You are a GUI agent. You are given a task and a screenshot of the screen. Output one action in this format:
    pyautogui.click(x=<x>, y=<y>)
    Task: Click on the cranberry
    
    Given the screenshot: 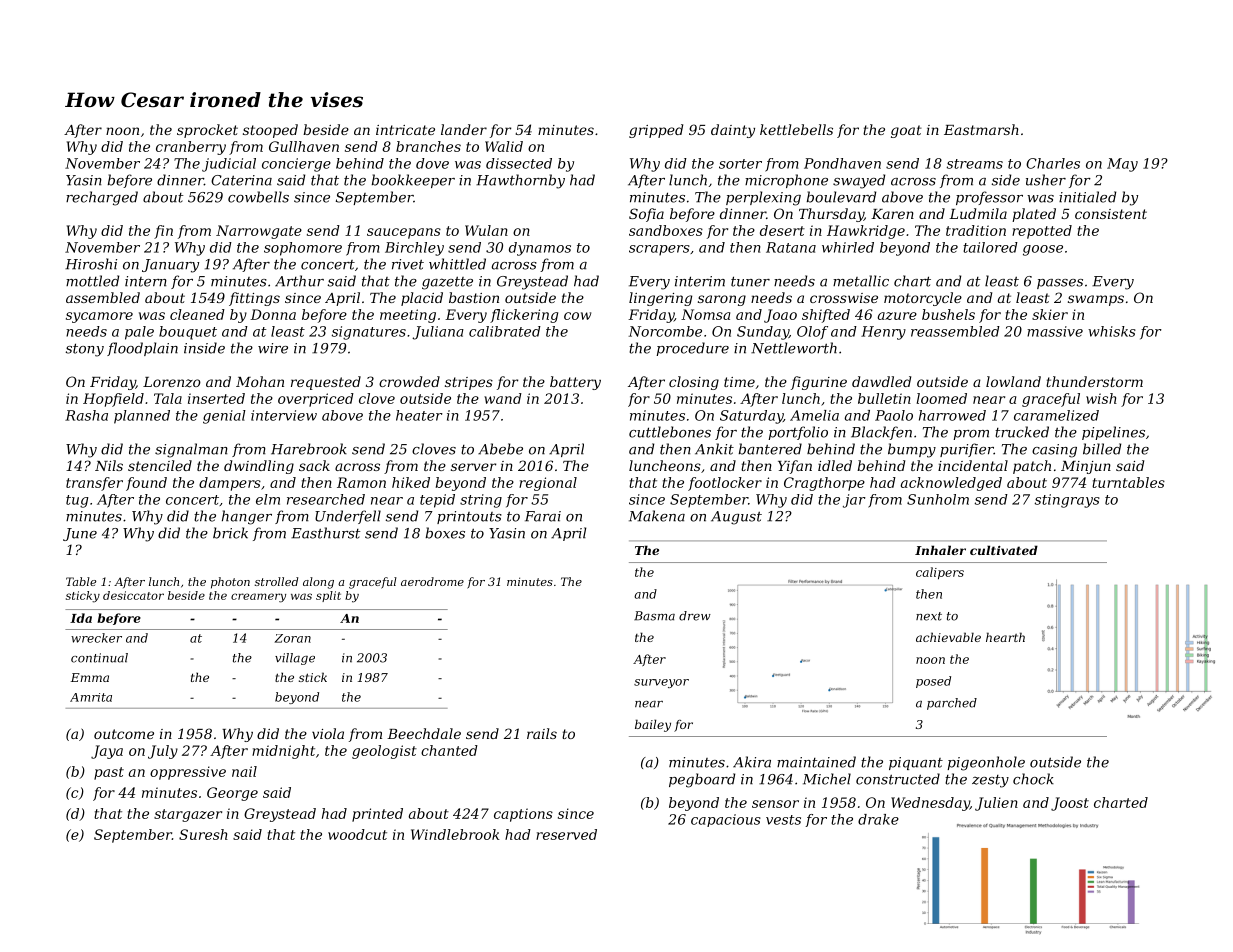 What is the action you would take?
    pyautogui.click(x=191, y=148)
